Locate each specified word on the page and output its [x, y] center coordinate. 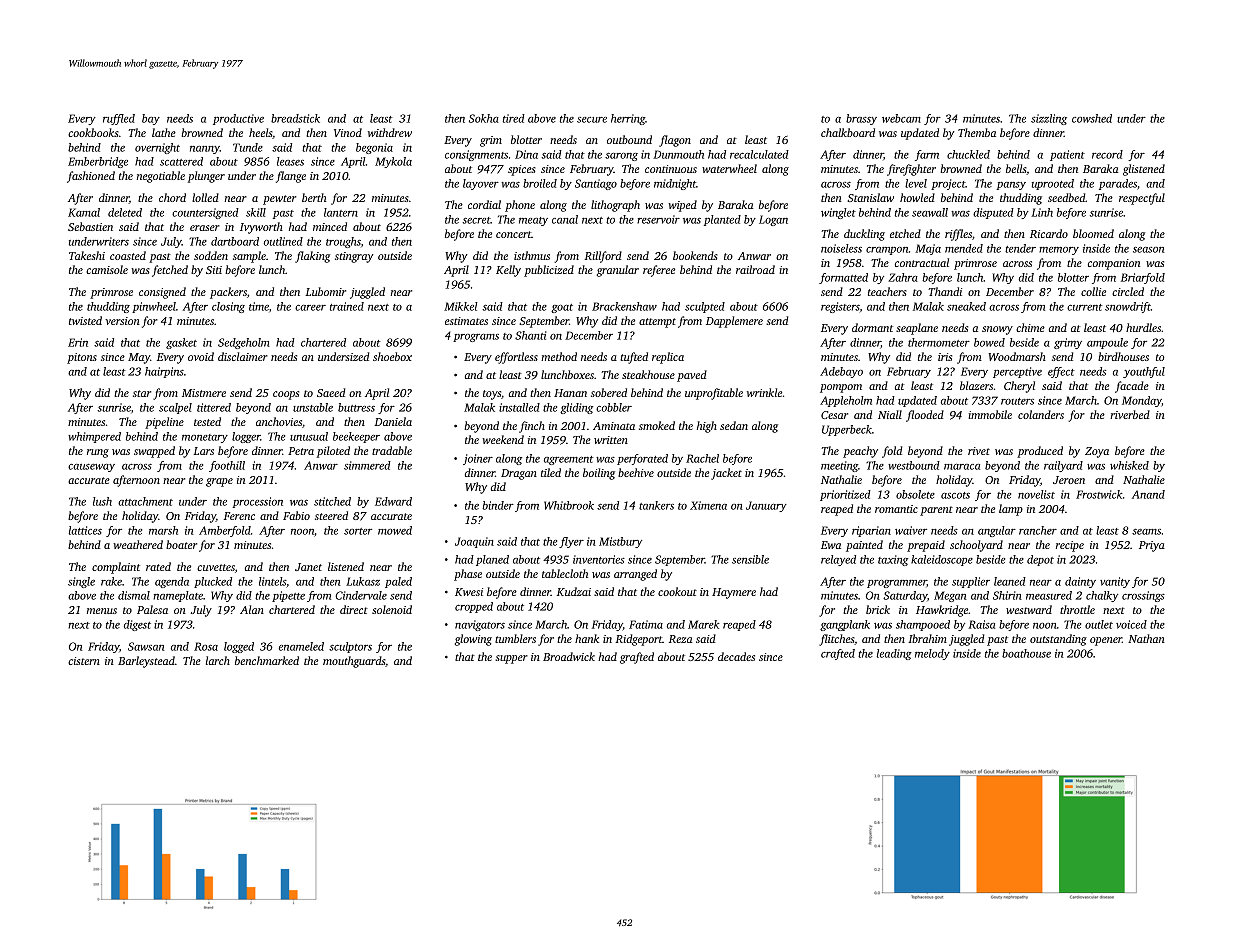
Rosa [206, 646]
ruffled [119, 119]
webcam [901, 118]
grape [219, 482]
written [611, 440]
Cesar [834, 415]
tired [514, 118]
